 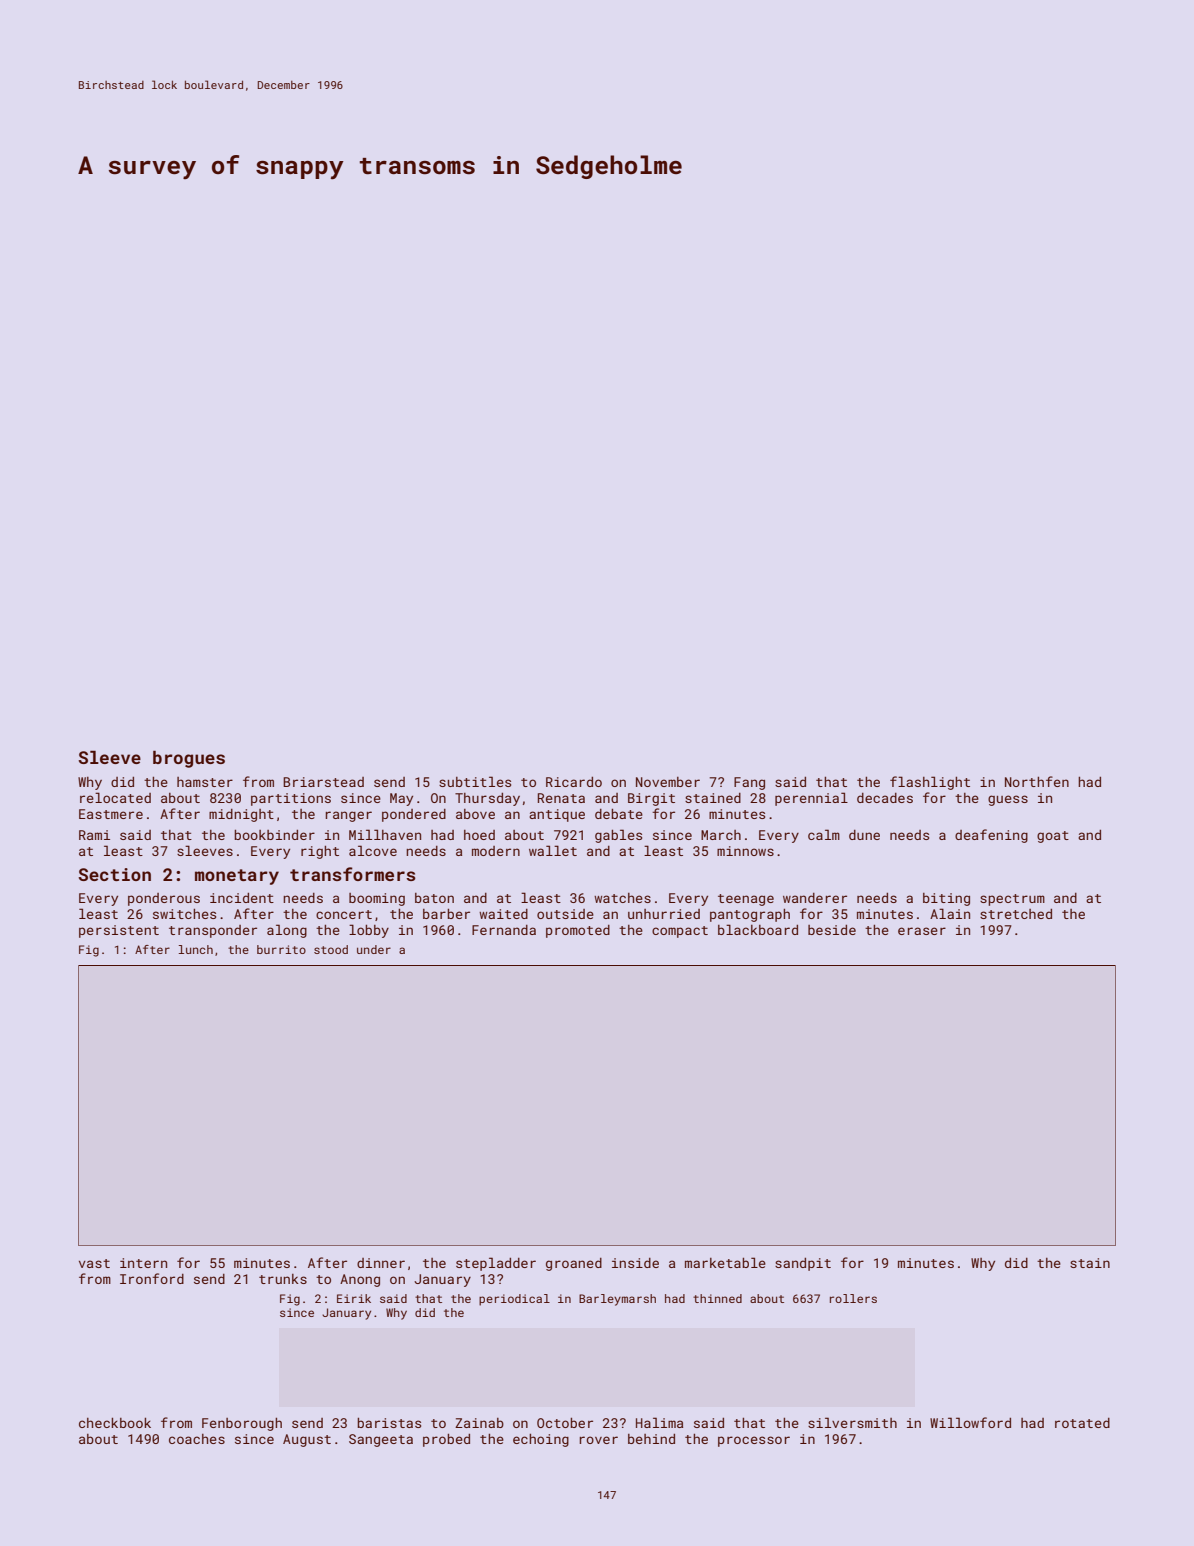 I want to click on vast, so click(x=94, y=1263).
